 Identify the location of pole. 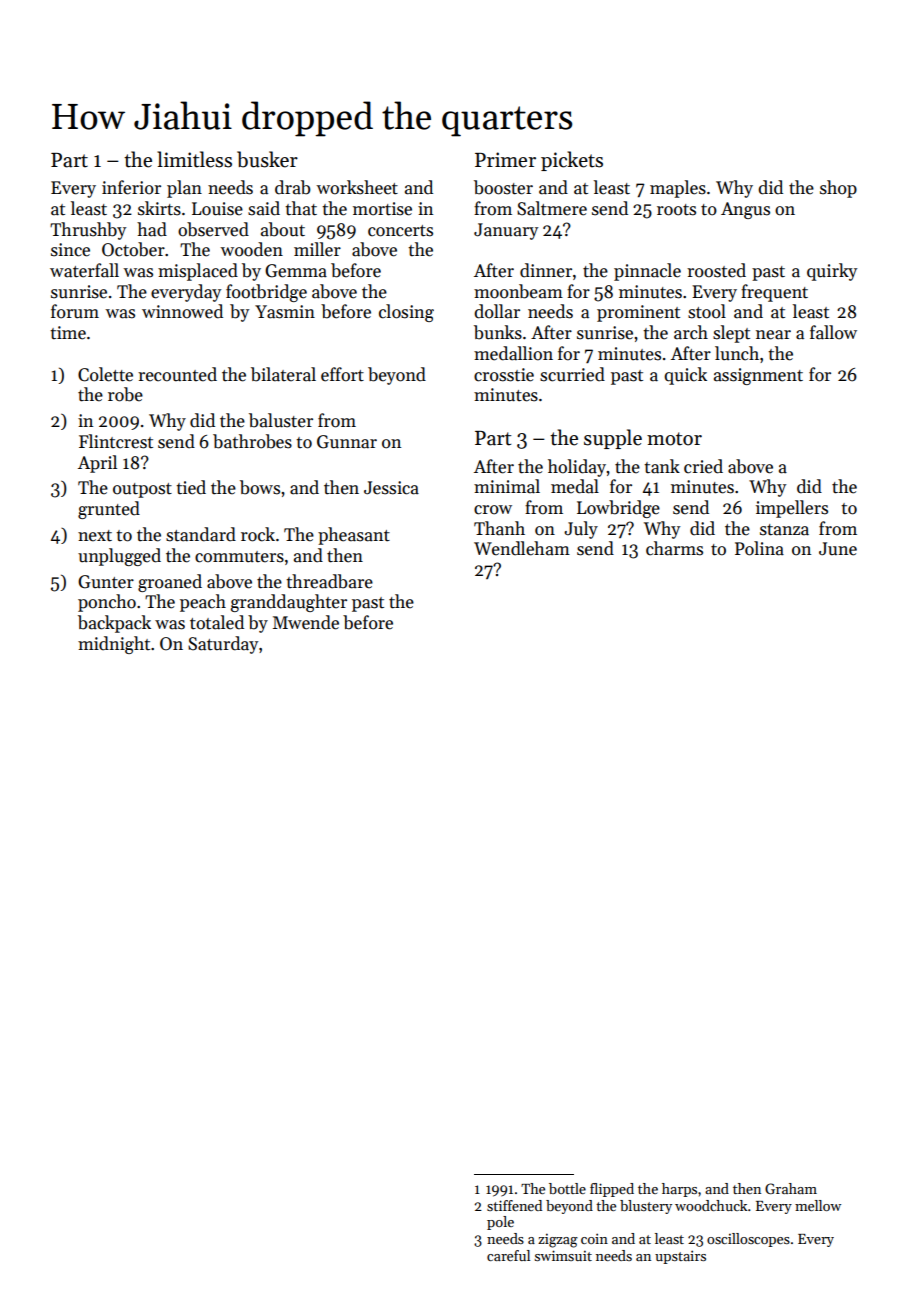
(500, 1223).
